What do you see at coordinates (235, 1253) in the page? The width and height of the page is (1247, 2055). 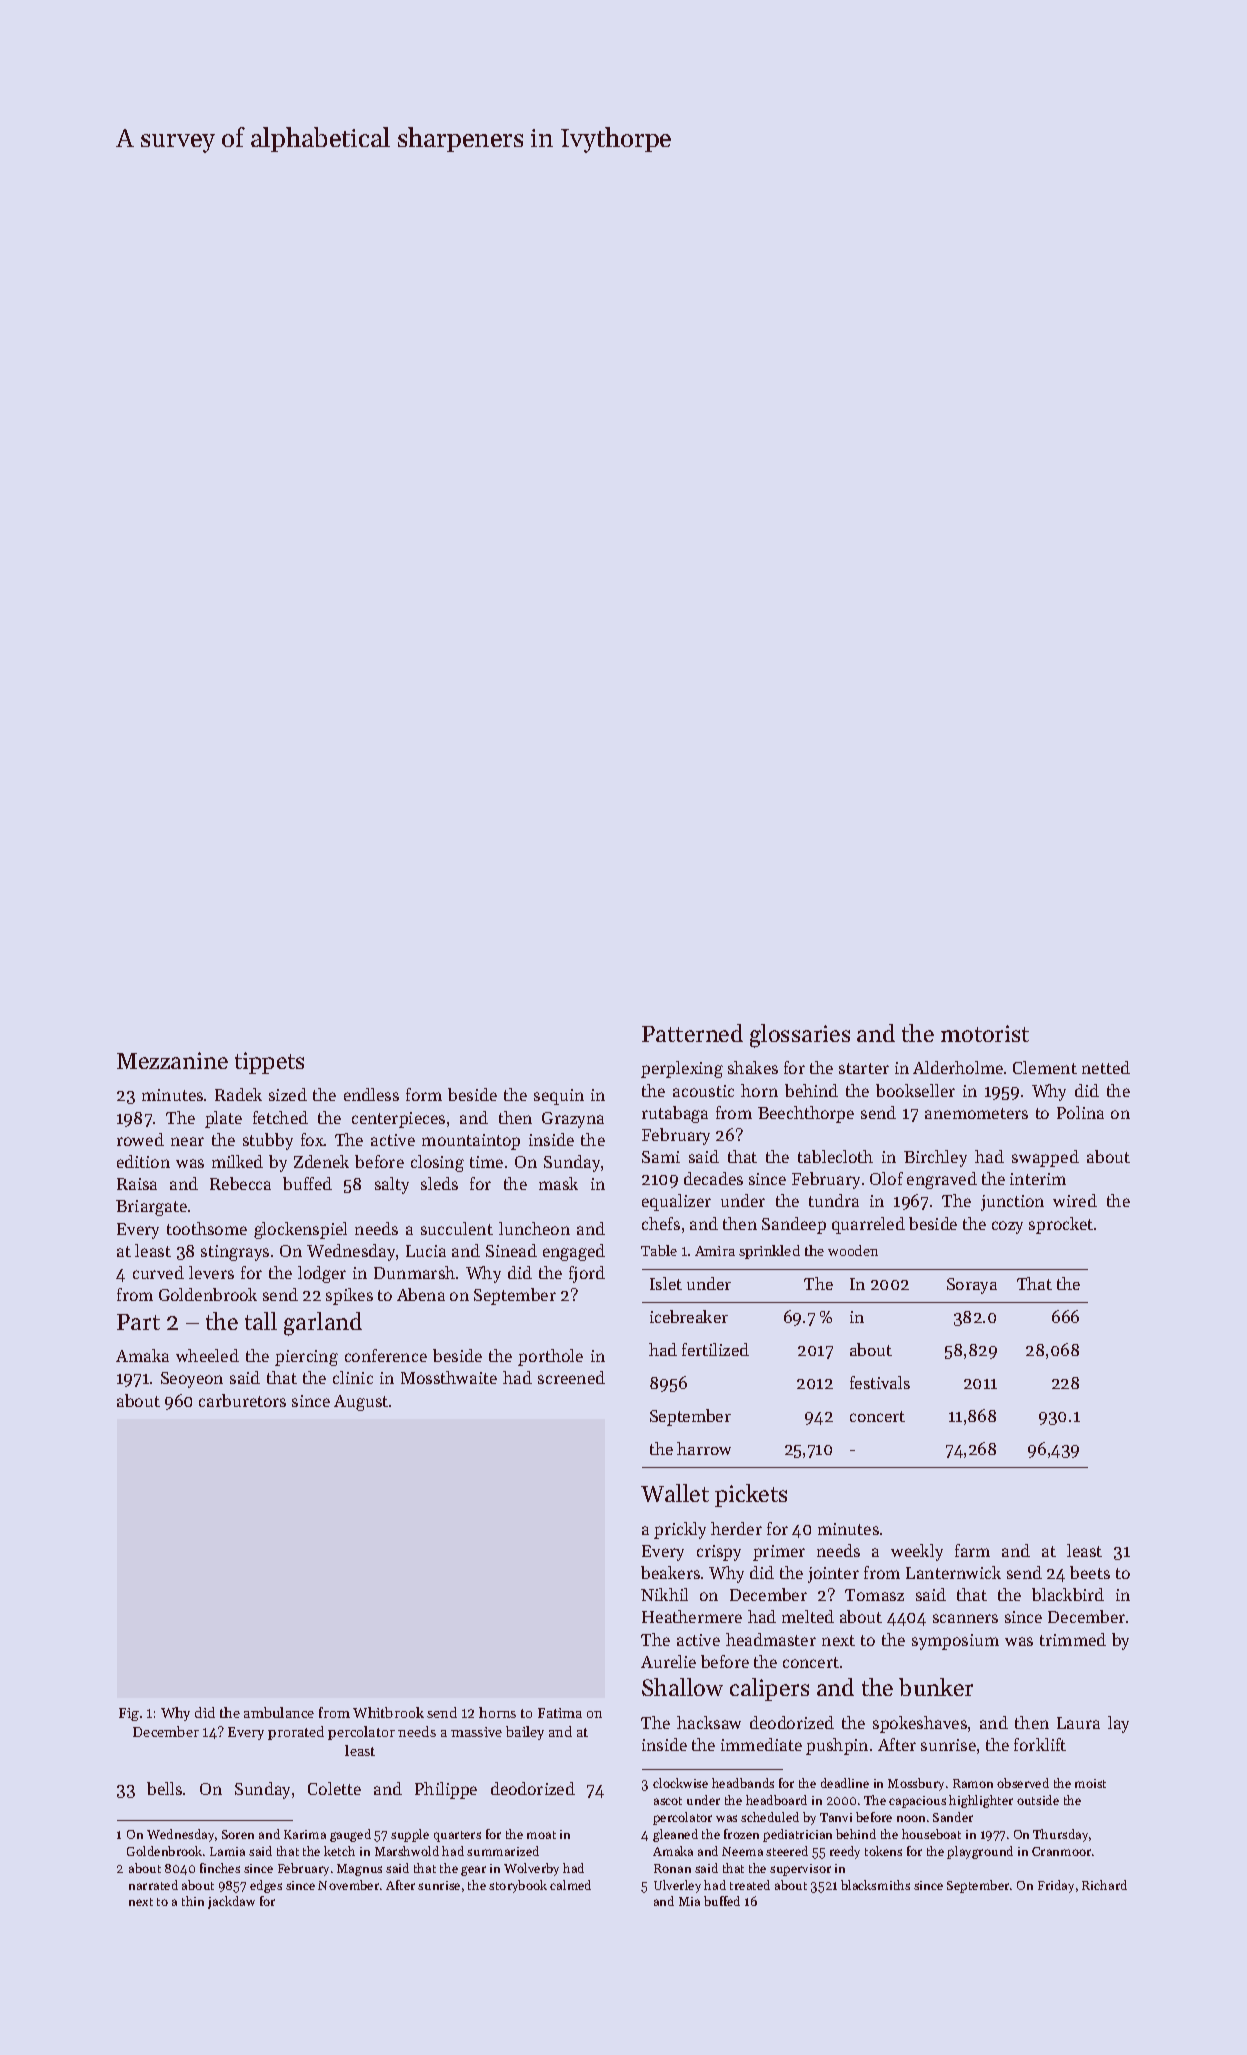 I see `stingrays` at bounding box center [235, 1253].
